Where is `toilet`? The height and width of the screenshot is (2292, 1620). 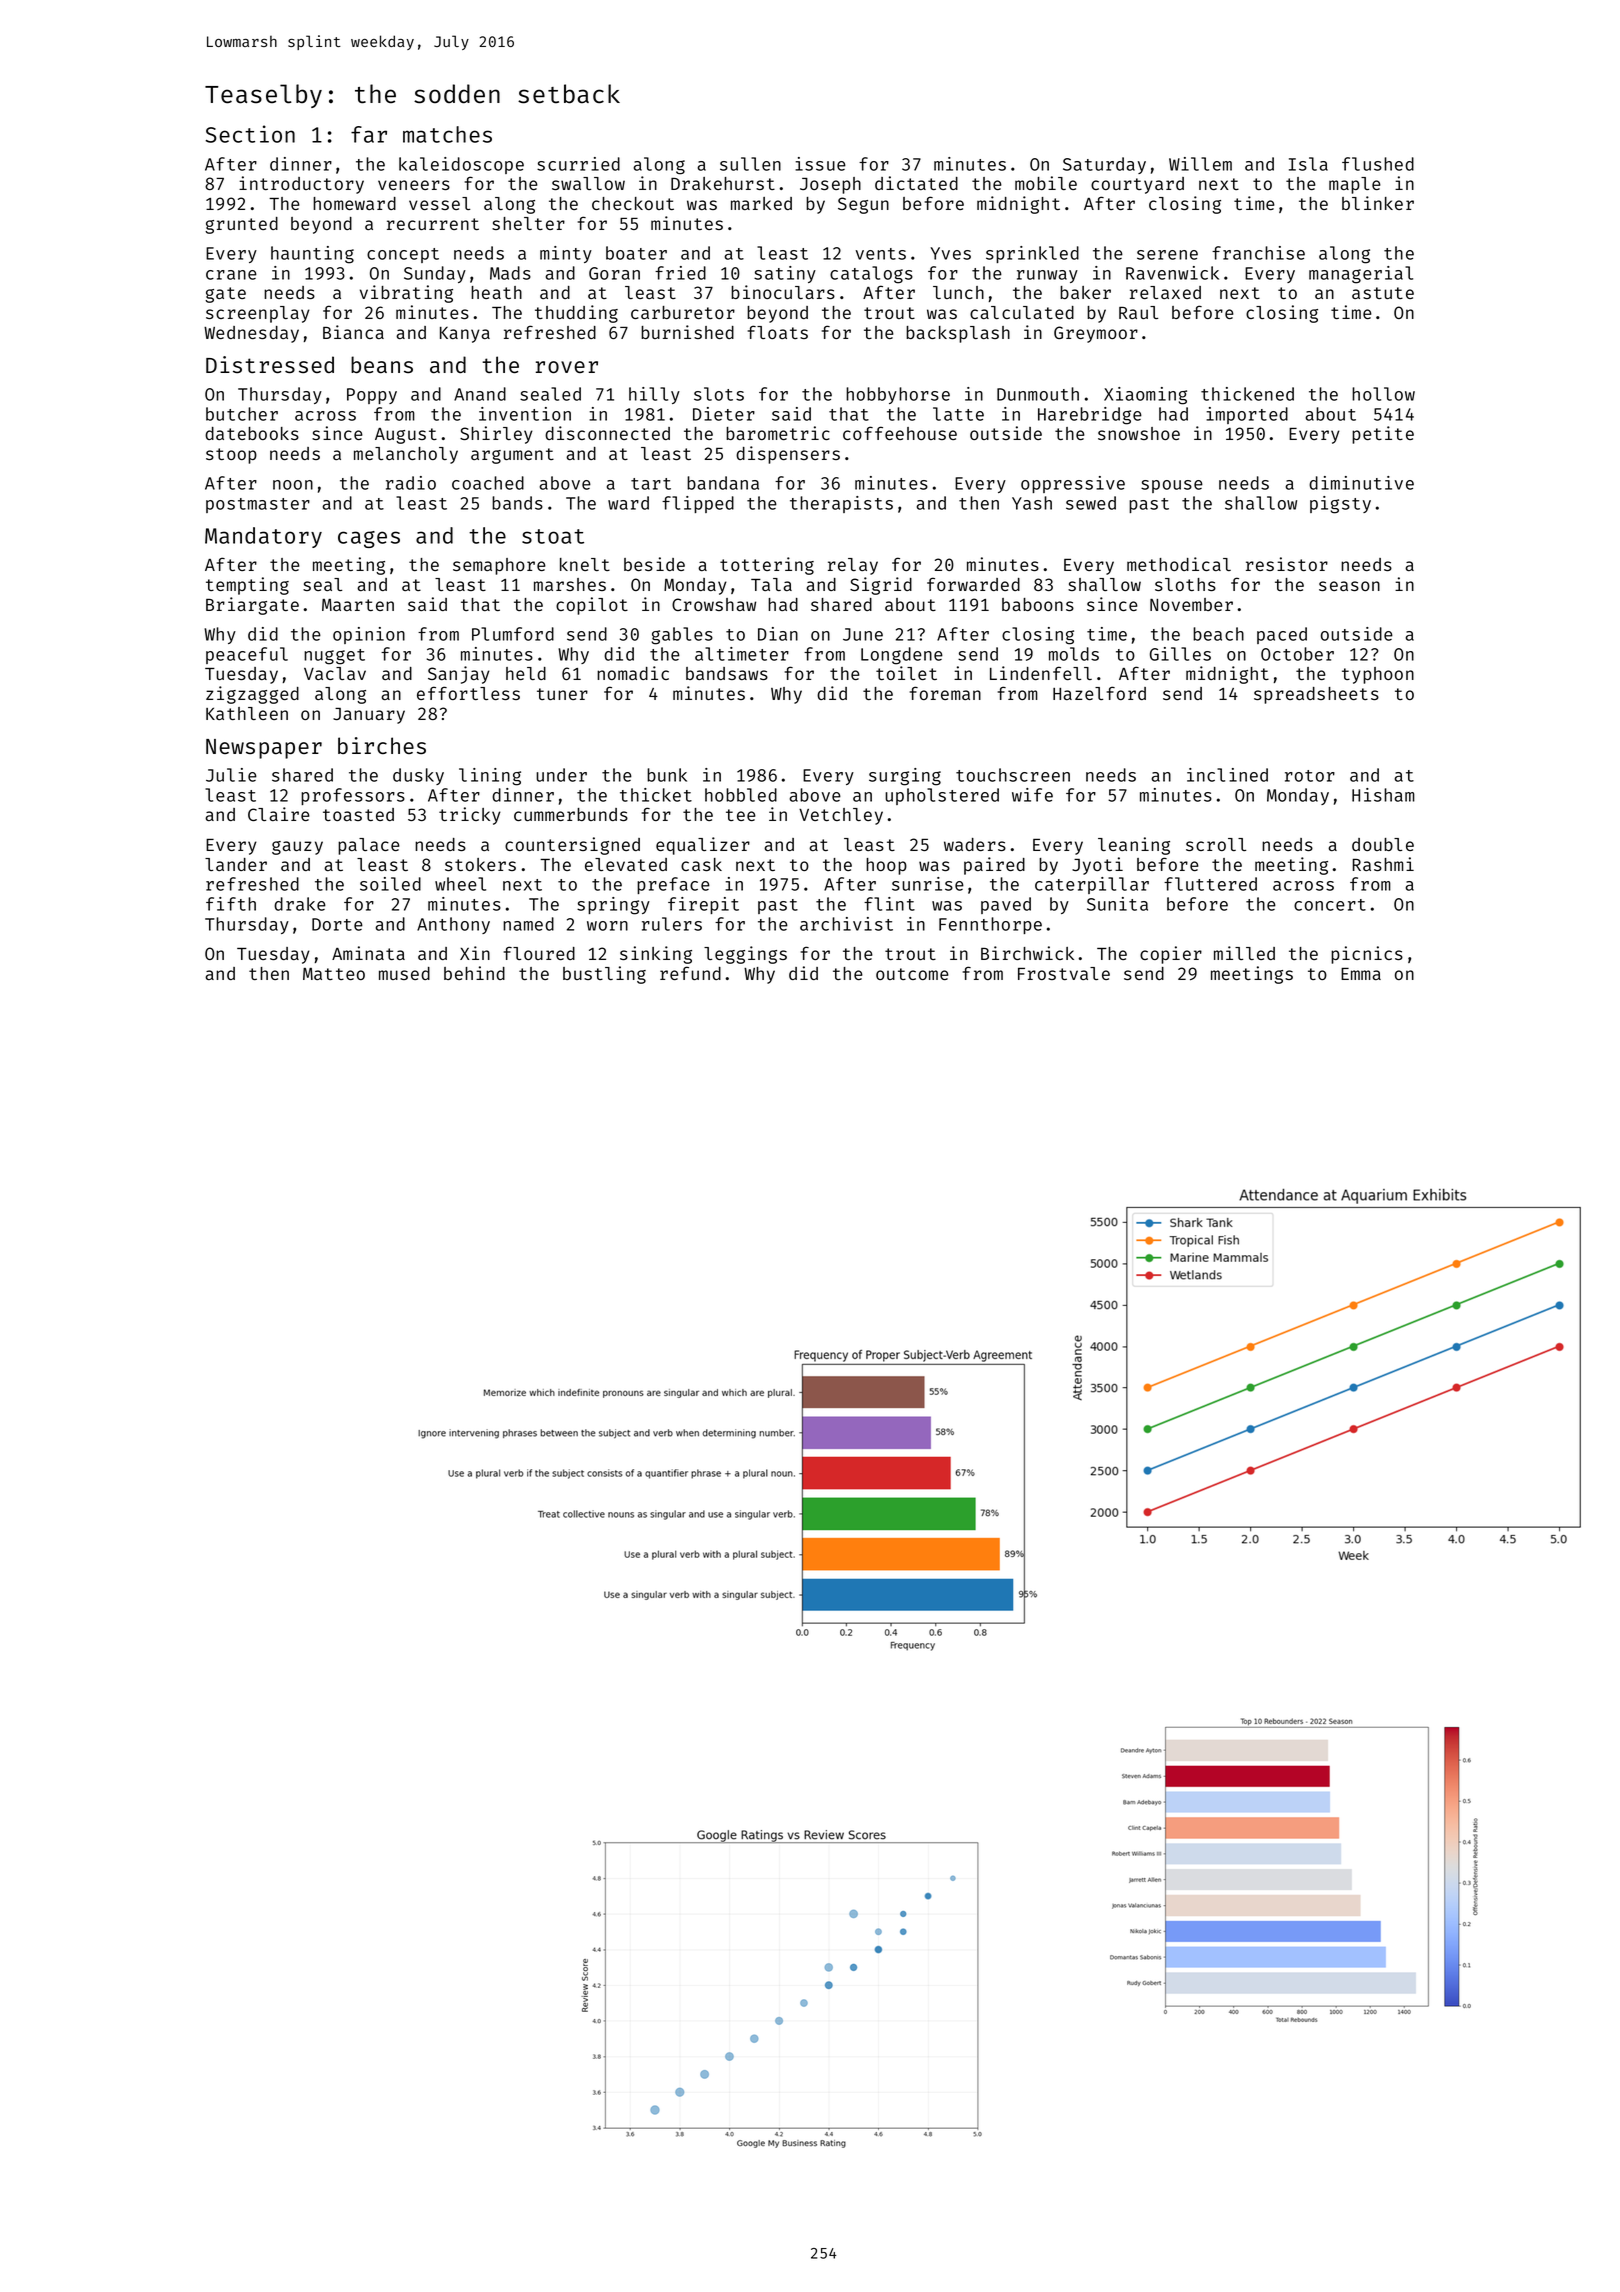 toilet is located at coordinates (906, 673).
